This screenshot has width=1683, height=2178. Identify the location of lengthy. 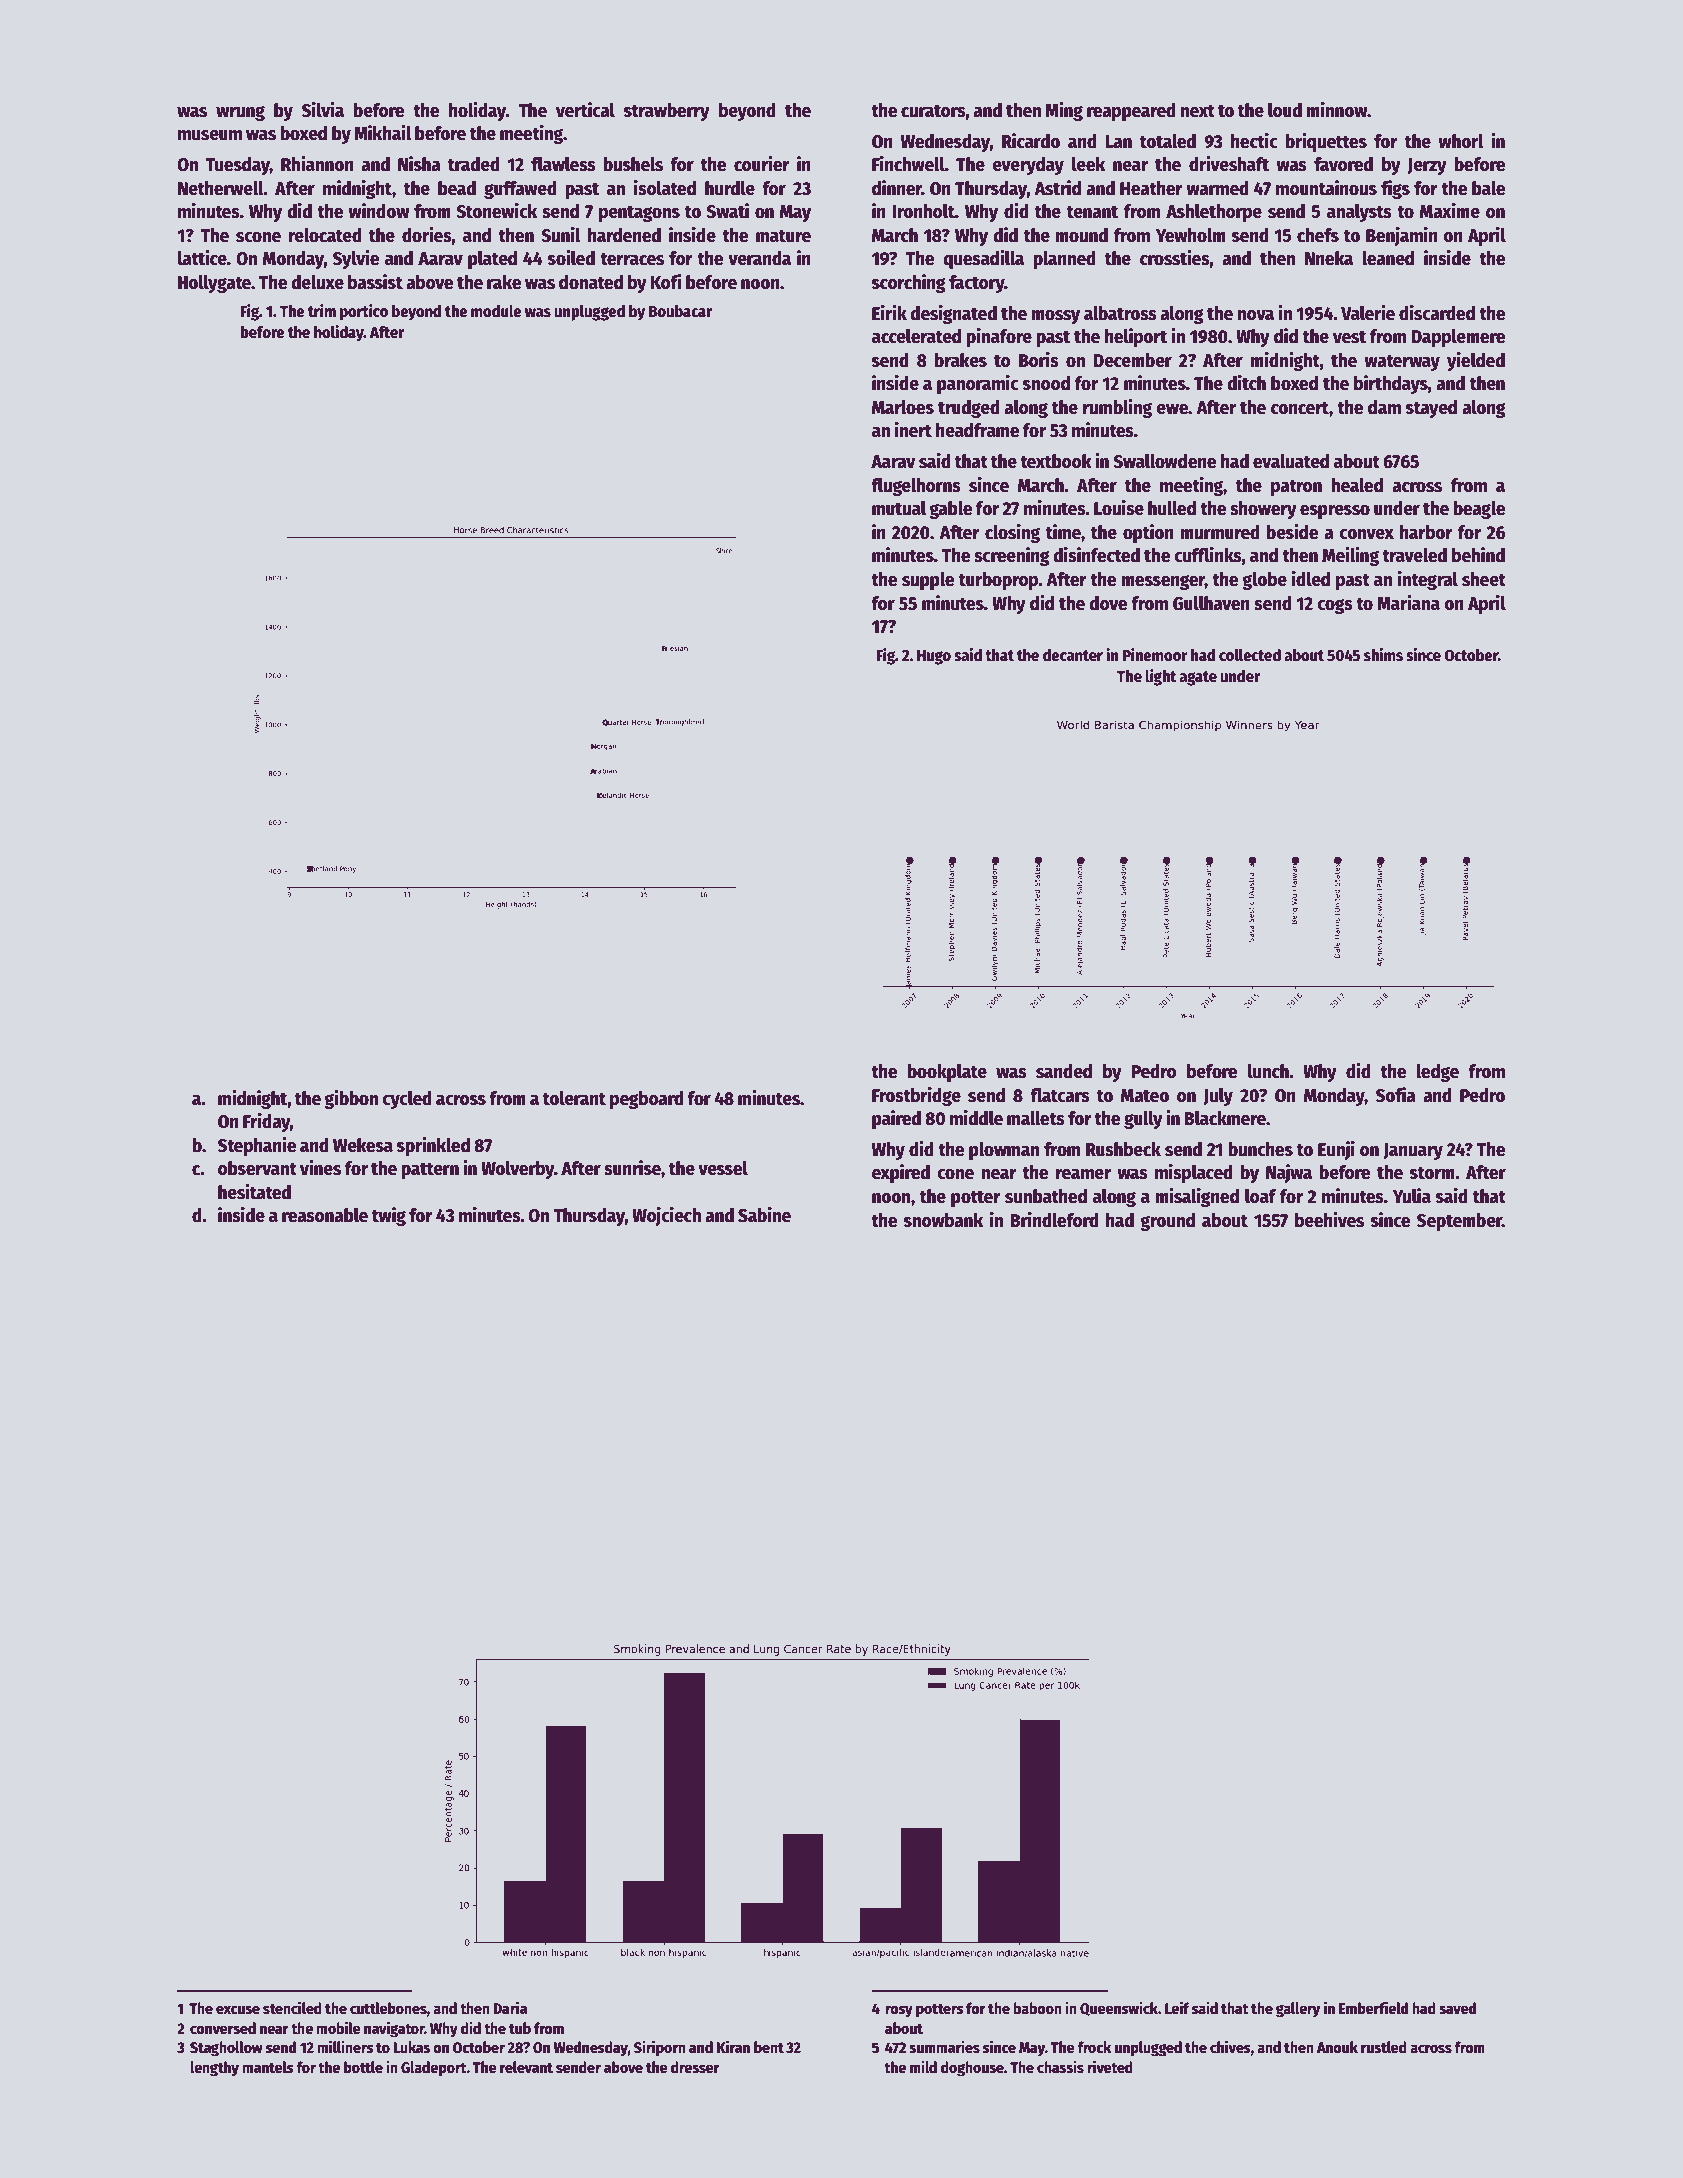
(214, 2069).
